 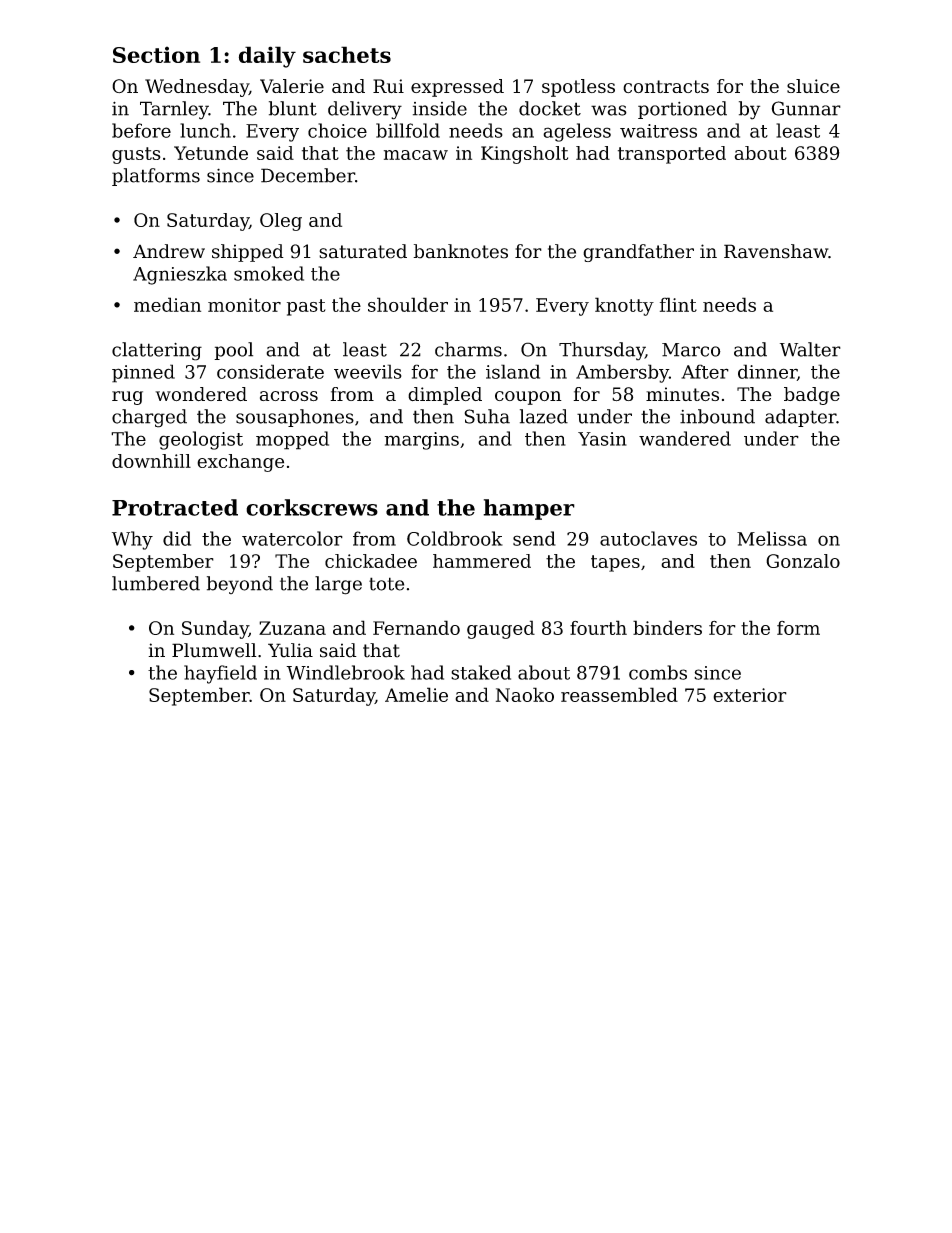 I want to click on Gunnar, so click(x=806, y=108).
